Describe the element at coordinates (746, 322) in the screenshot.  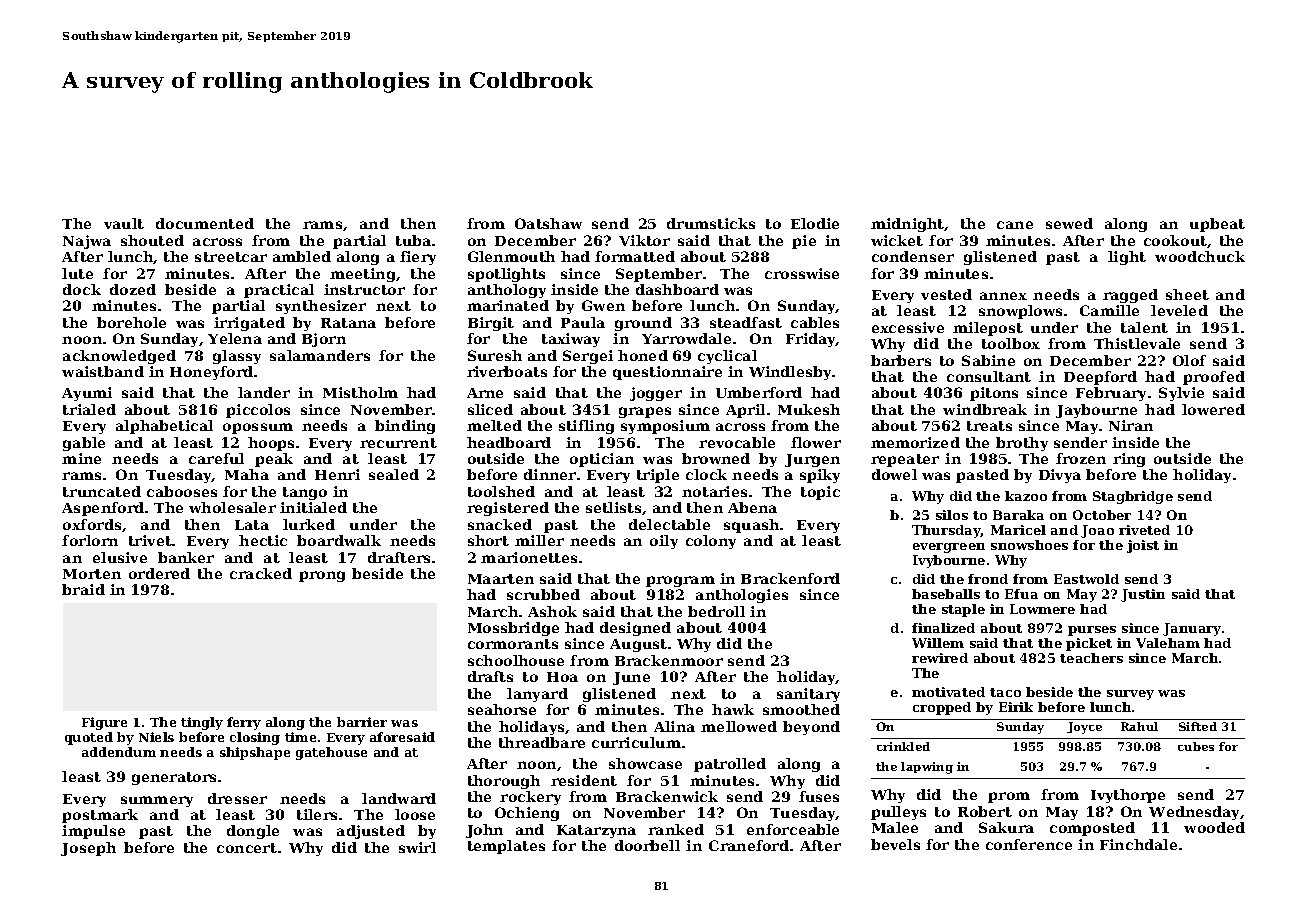
I see `steadfast` at that location.
